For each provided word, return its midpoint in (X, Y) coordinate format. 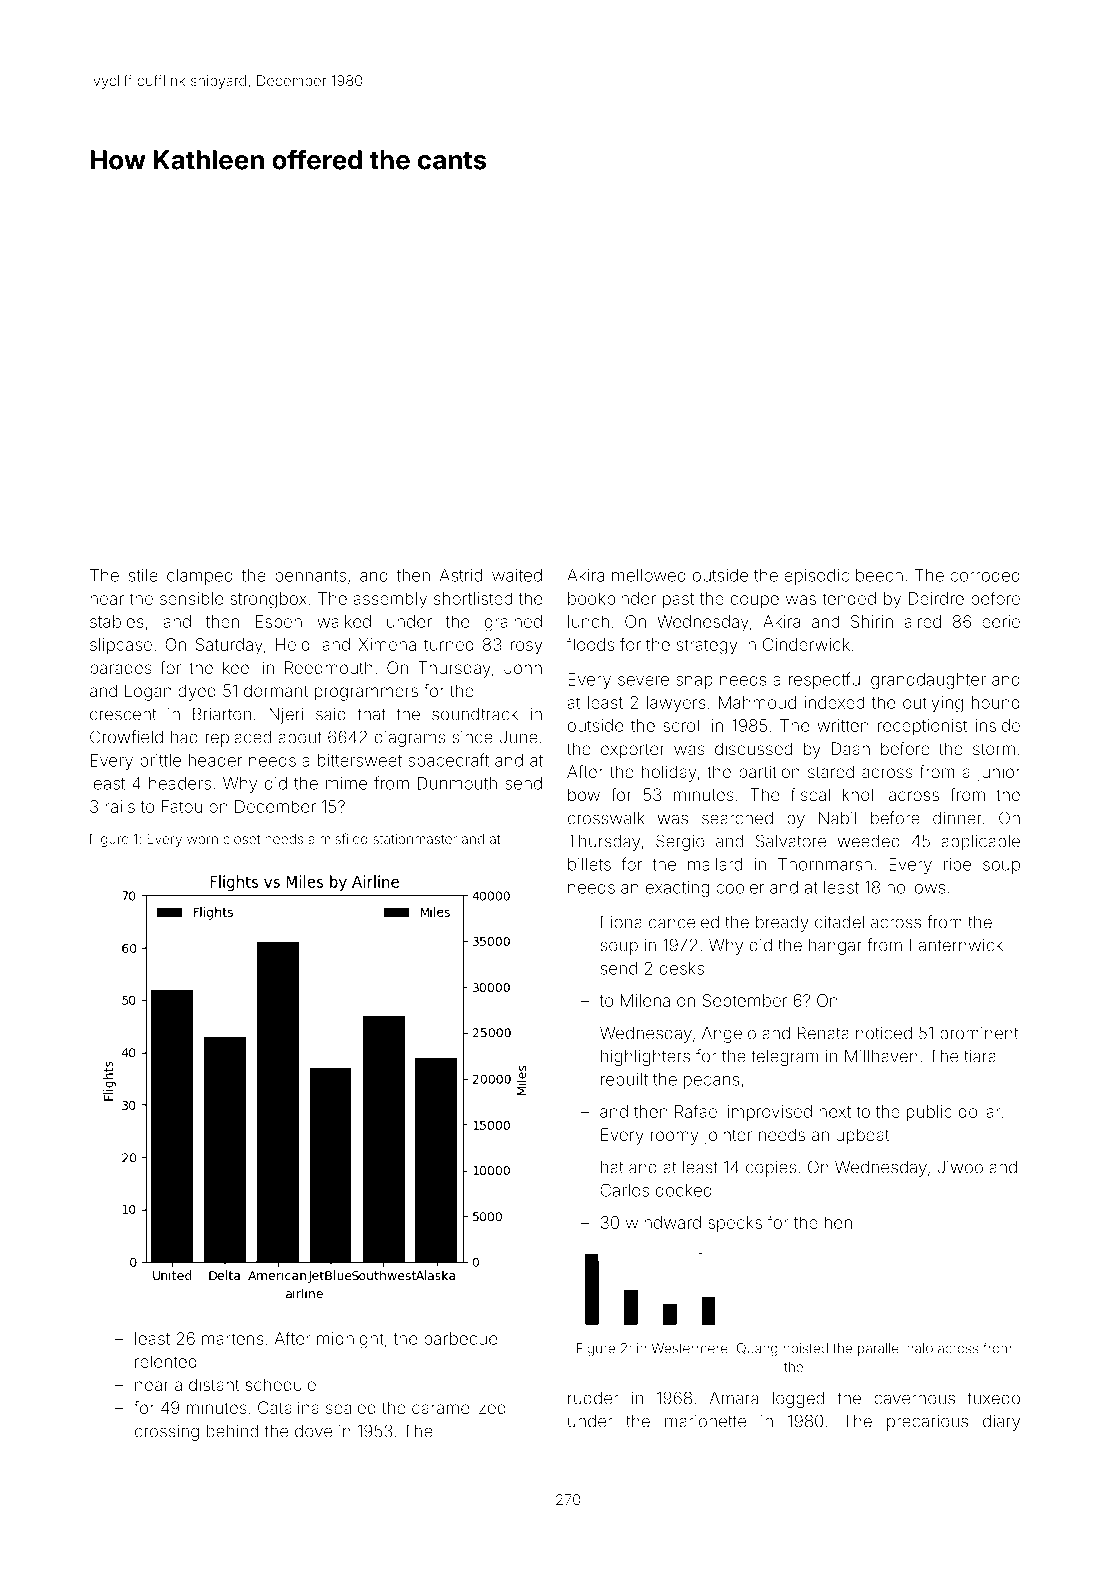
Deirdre (936, 598)
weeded (869, 841)
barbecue (460, 1338)
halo (920, 1348)
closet (241, 839)
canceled (684, 922)
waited (517, 575)
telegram (784, 1058)
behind (232, 1431)
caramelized (459, 1407)
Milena (645, 1000)
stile (143, 575)
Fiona (621, 922)
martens (233, 1339)
